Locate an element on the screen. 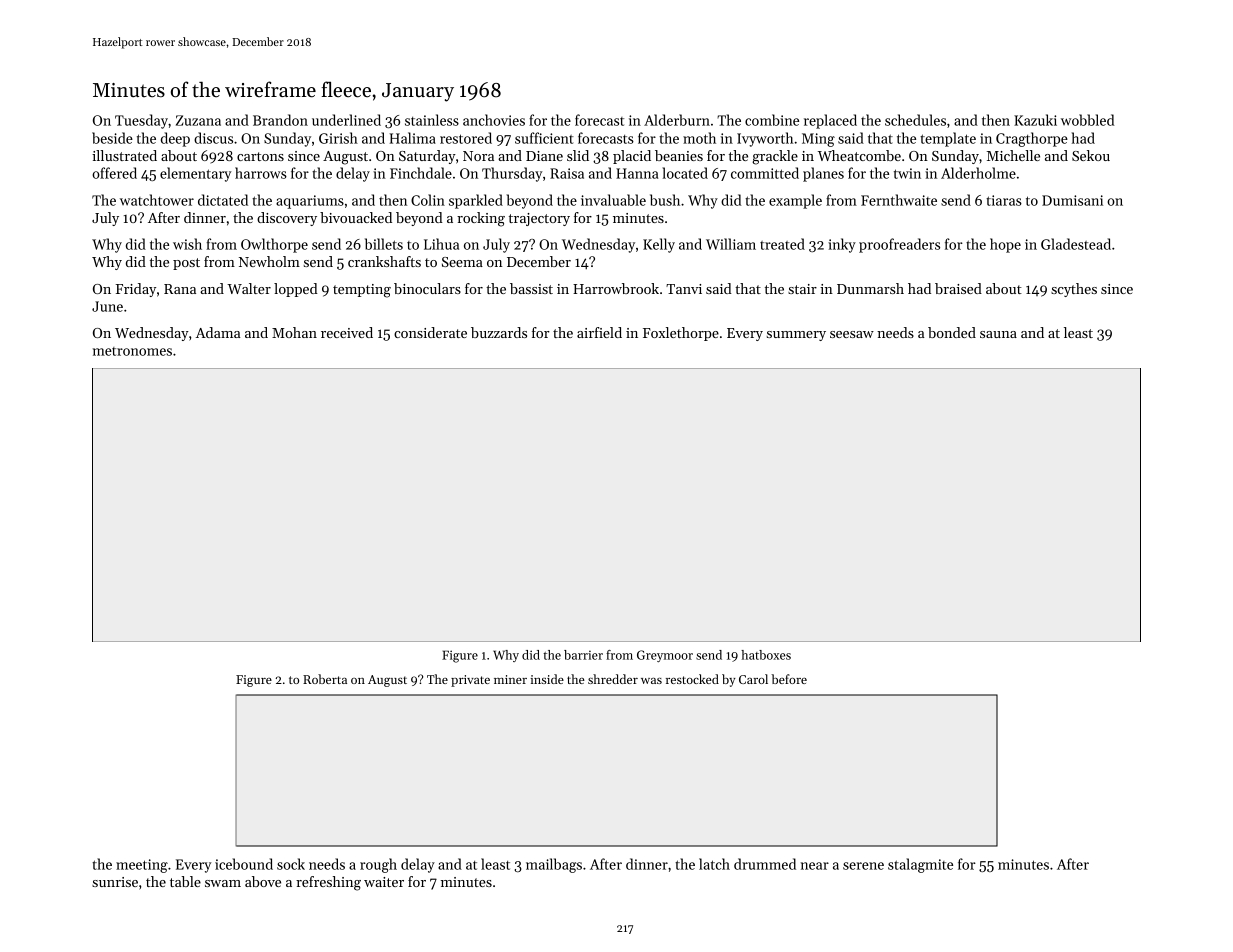 This screenshot has width=1233, height=952. Diane is located at coordinates (544, 156).
